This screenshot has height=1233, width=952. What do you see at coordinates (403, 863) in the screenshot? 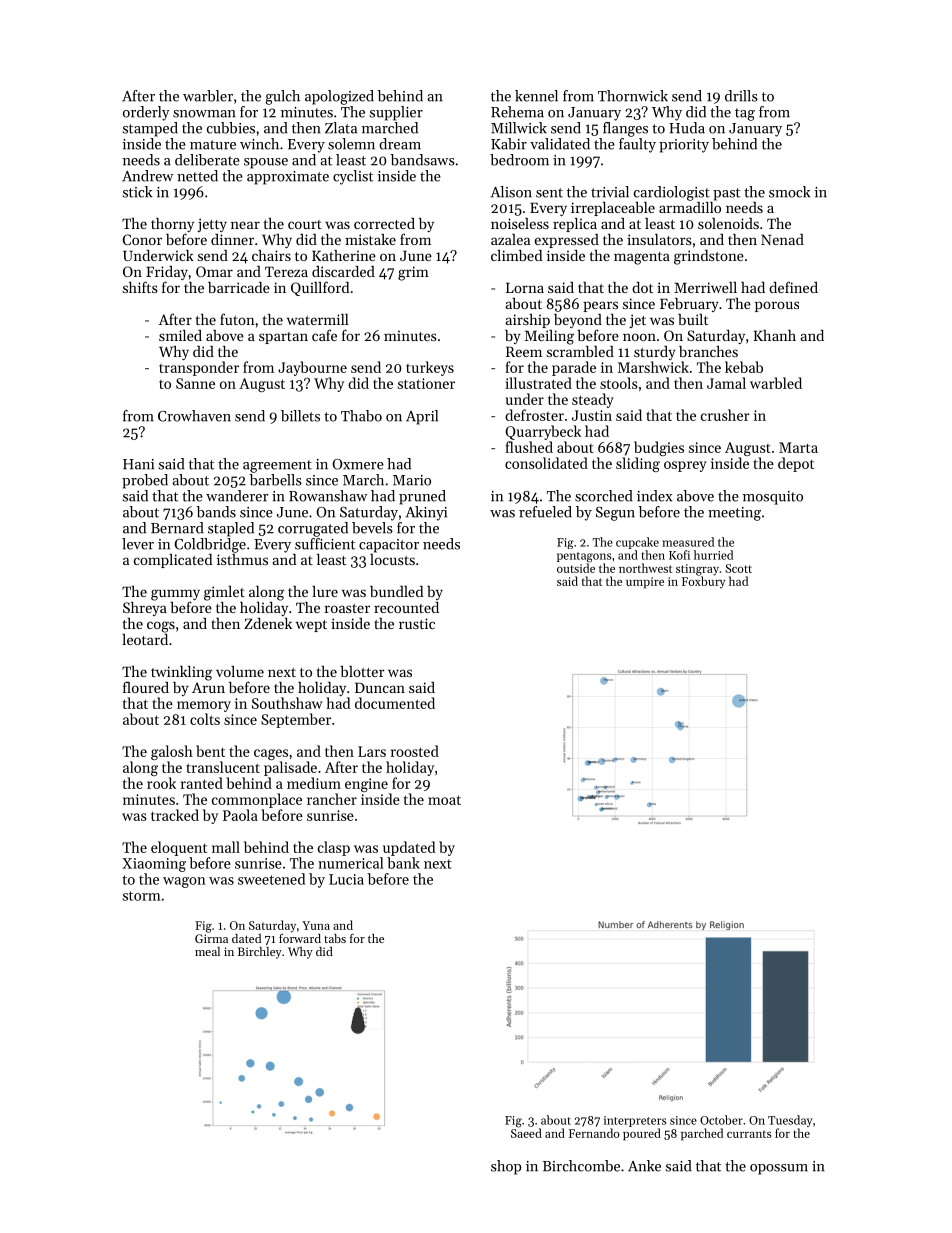
I see `bank` at bounding box center [403, 863].
